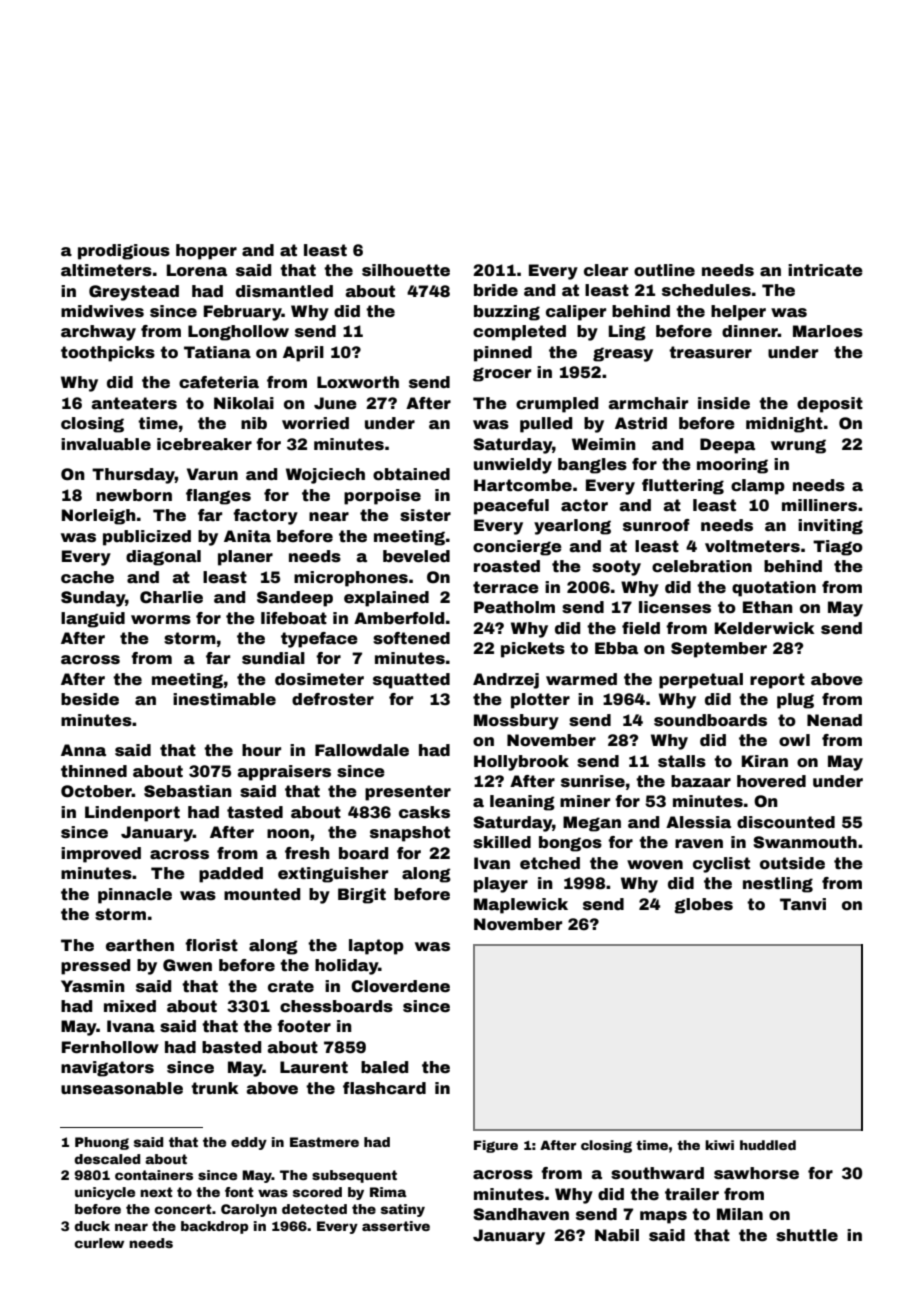  What do you see at coordinates (96, 791) in the document?
I see `October` at bounding box center [96, 791].
